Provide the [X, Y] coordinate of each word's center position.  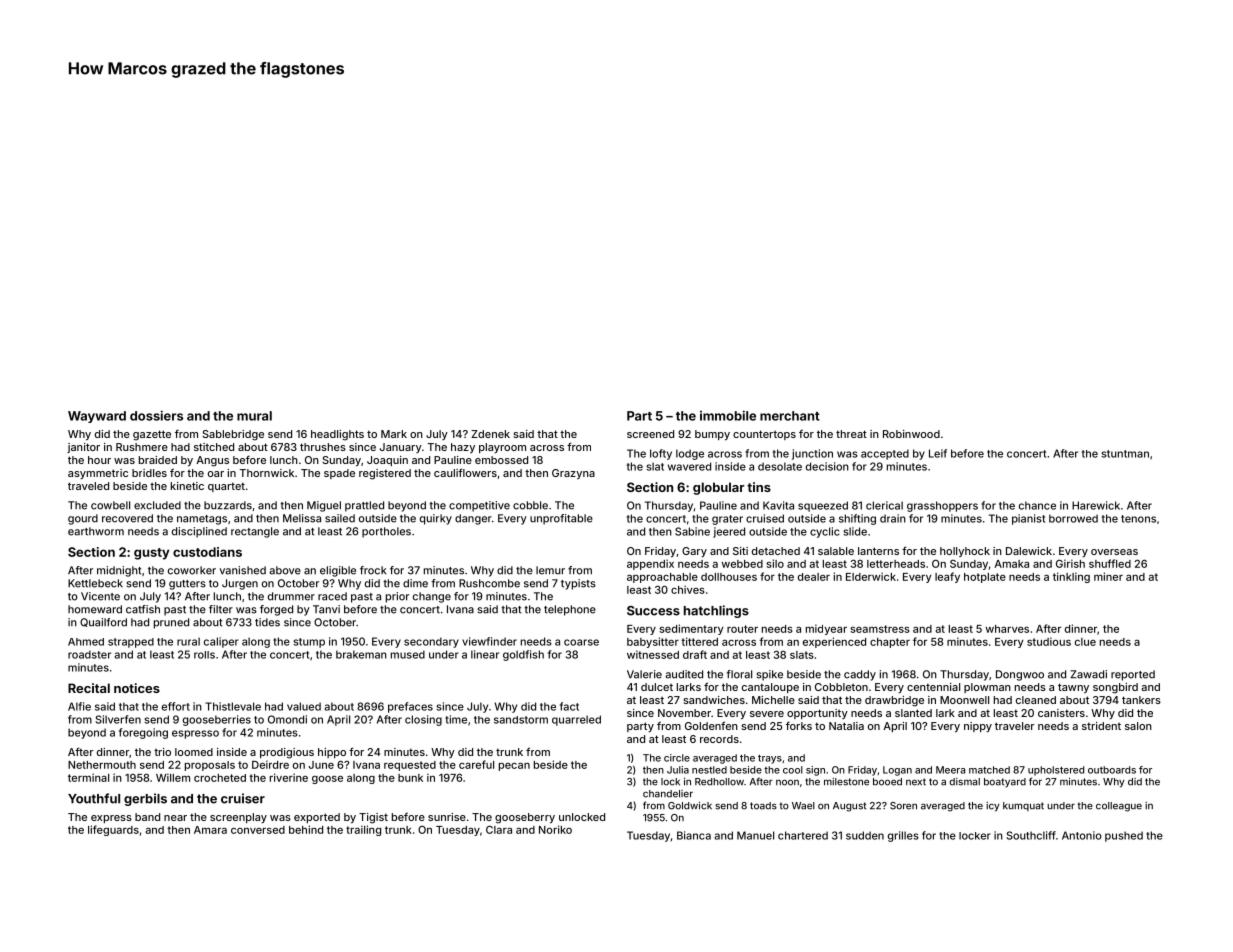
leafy [947, 577]
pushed [1124, 836]
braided [158, 460]
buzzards [228, 505]
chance [1037, 505]
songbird [1115, 688]
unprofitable [561, 519]
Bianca [694, 835]
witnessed [653, 654]
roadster [89, 654]
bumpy [712, 435]
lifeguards [113, 830]
